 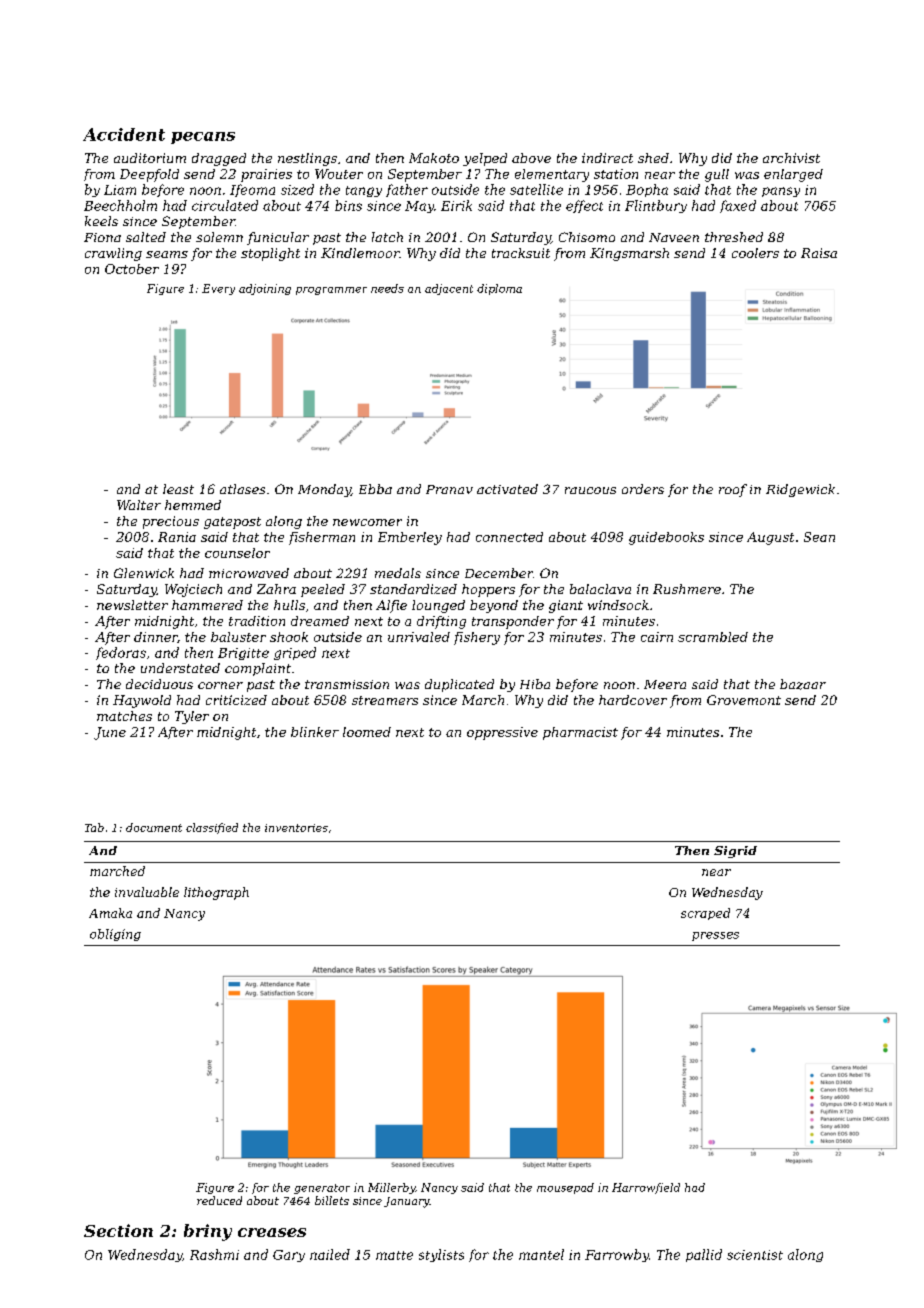 I want to click on counselor, so click(x=237, y=553).
